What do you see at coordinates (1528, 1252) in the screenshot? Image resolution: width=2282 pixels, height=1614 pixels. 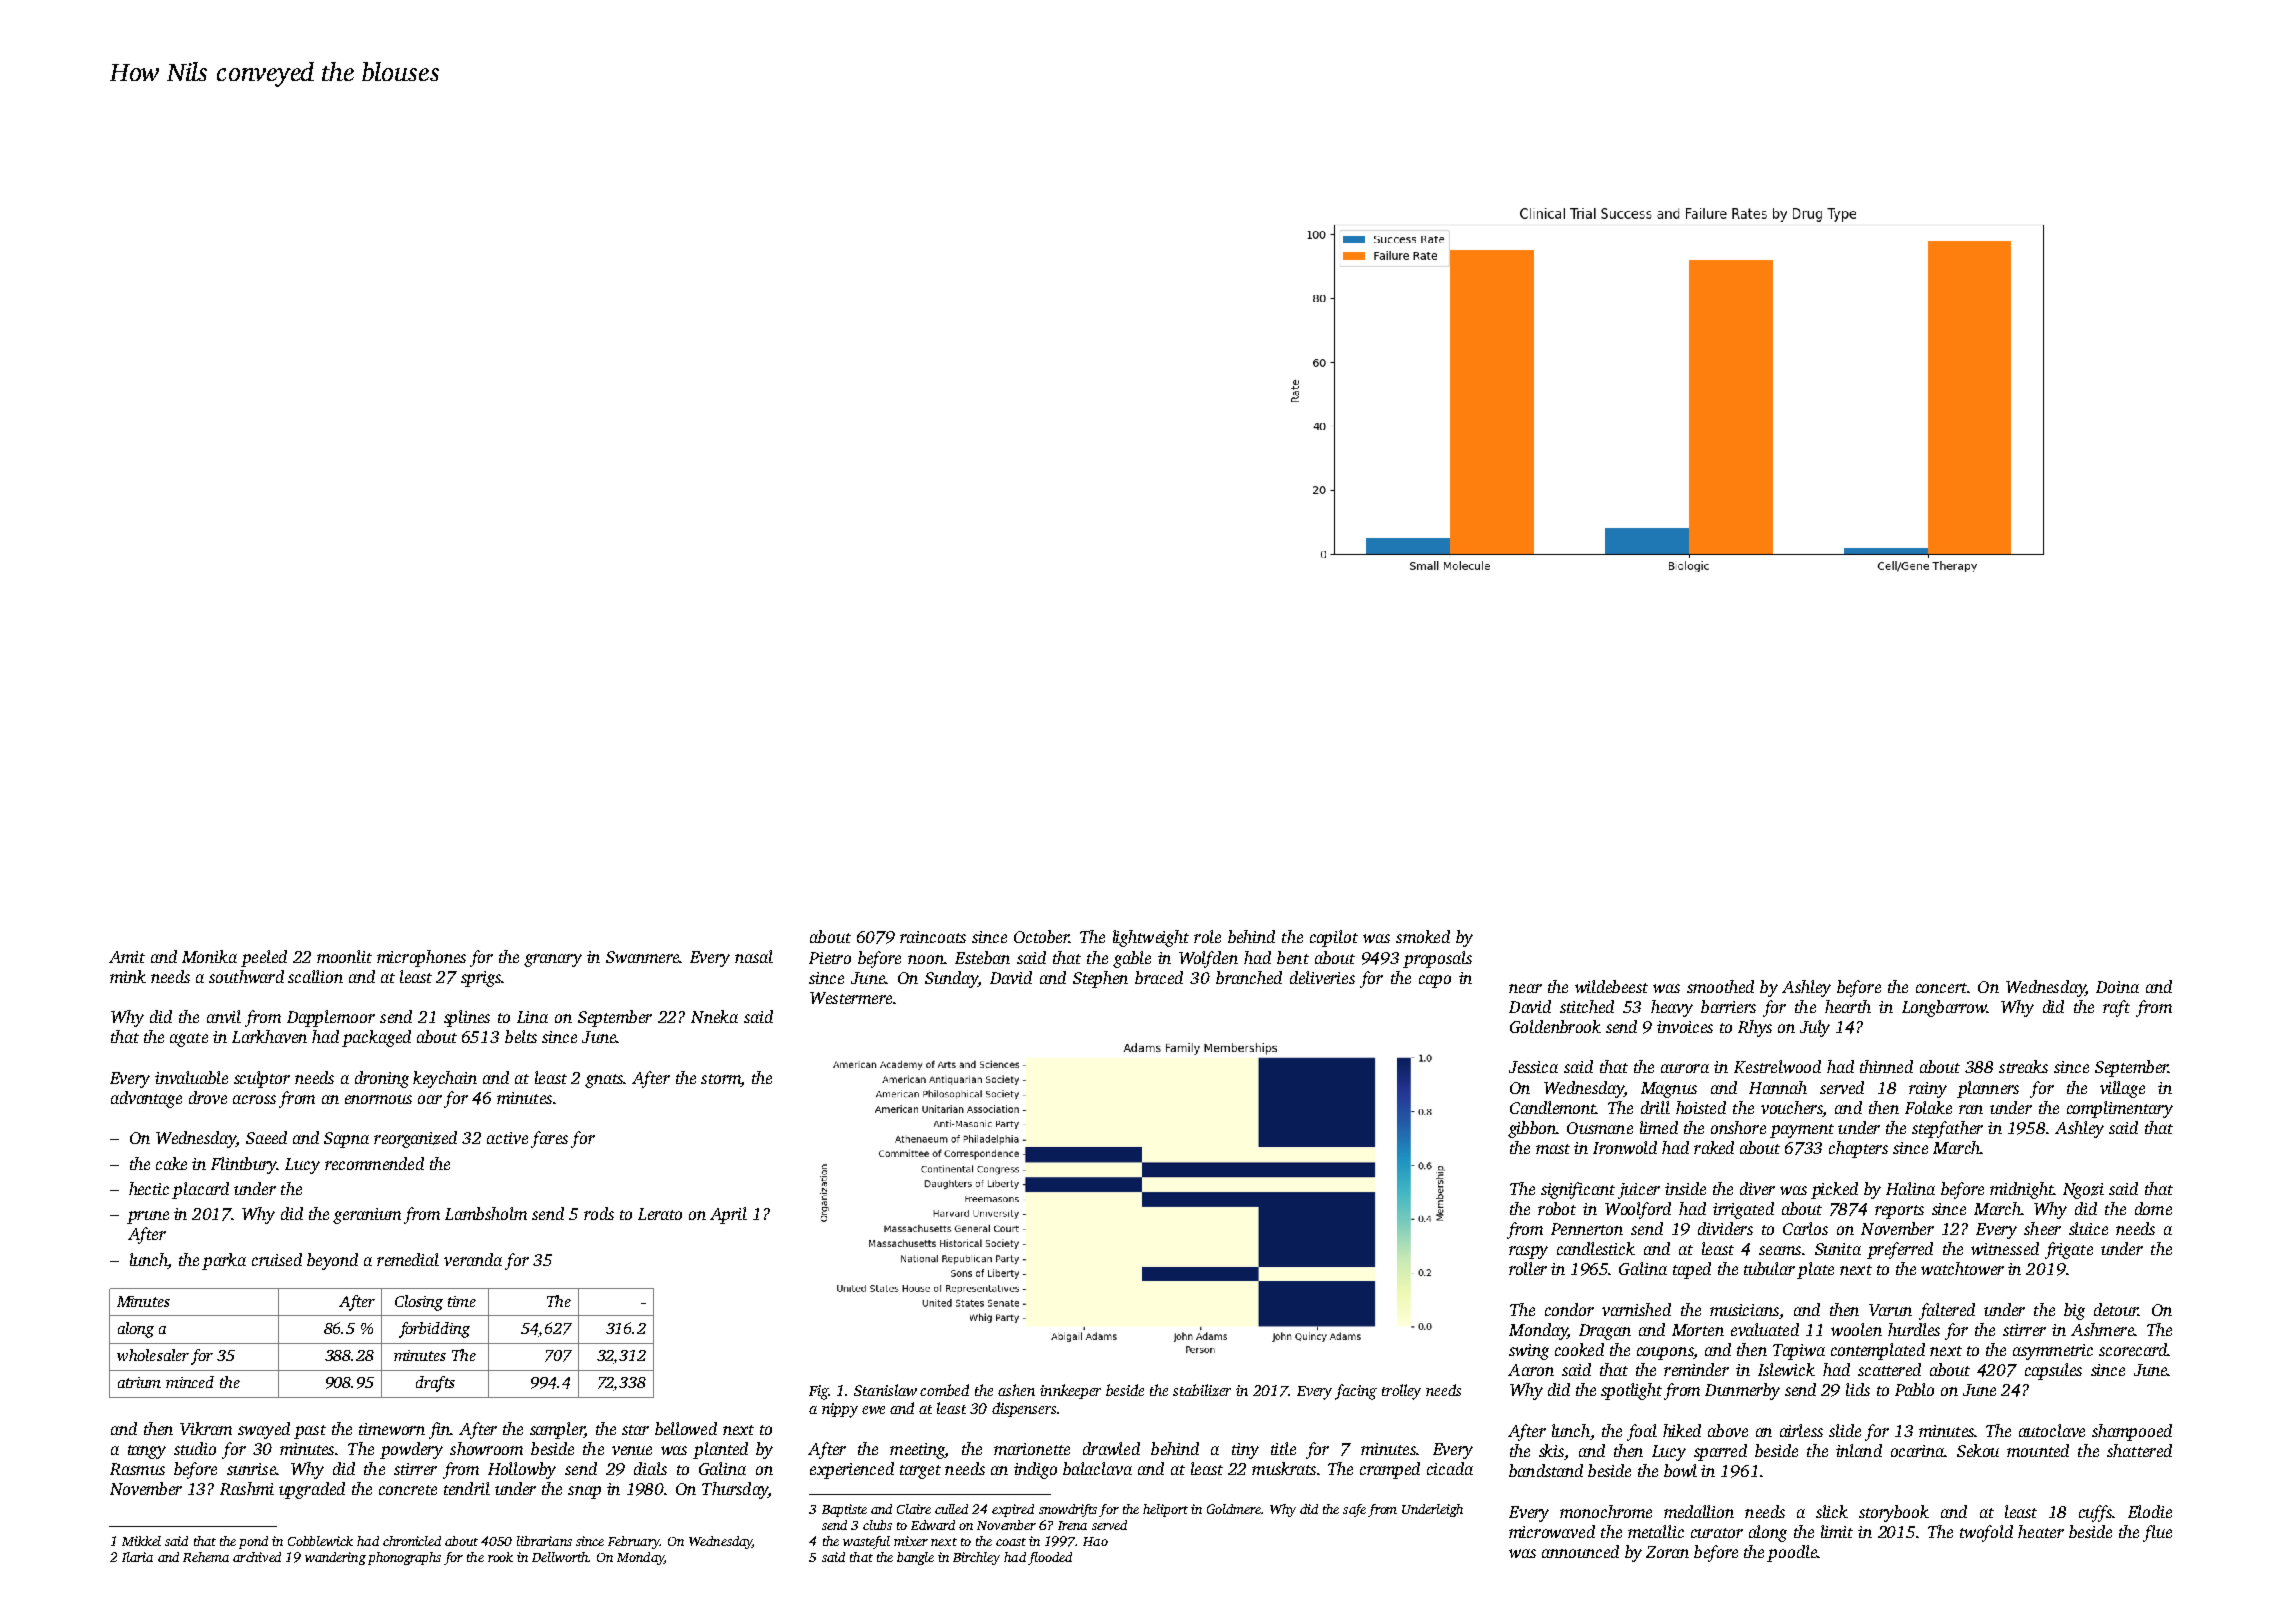 I see `raspy` at bounding box center [1528, 1252].
